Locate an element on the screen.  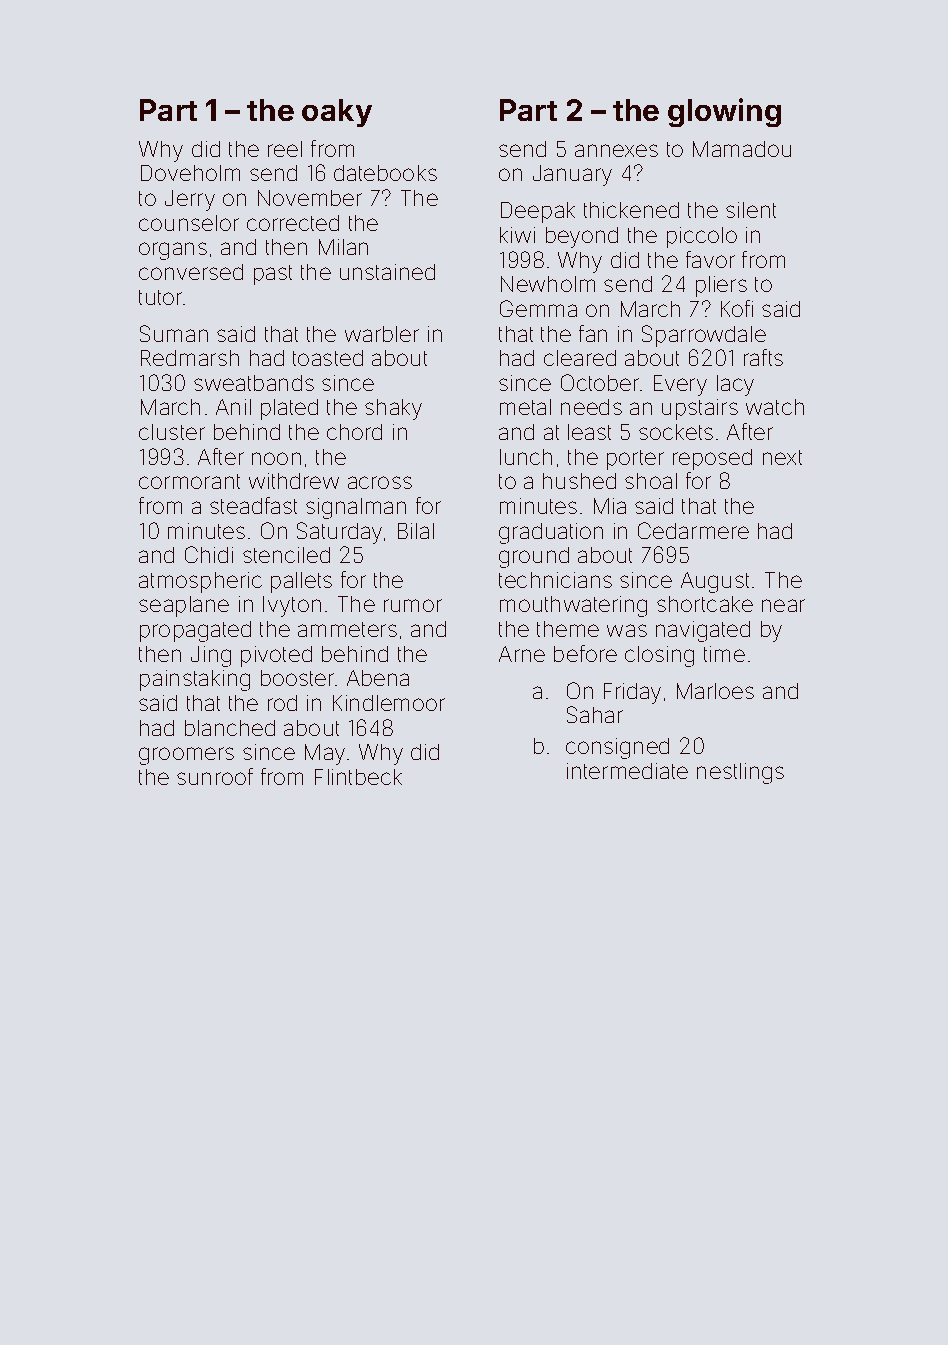
rod is located at coordinates (282, 703).
